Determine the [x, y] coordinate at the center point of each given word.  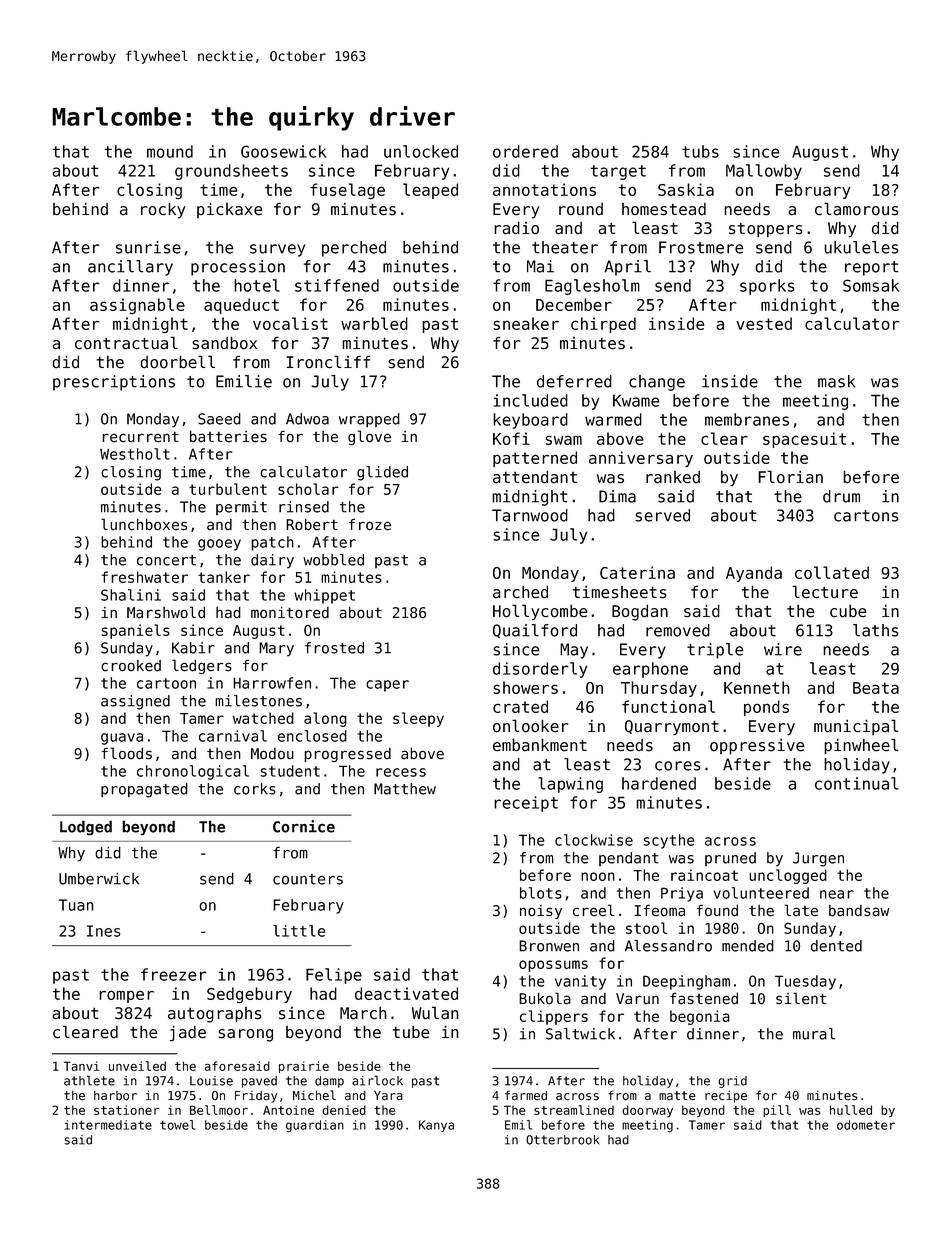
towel [177, 1125]
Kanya [436, 1126]
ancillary [130, 268]
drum [841, 496]
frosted [334, 648]
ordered [525, 151]
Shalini [131, 595]
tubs [700, 151]
